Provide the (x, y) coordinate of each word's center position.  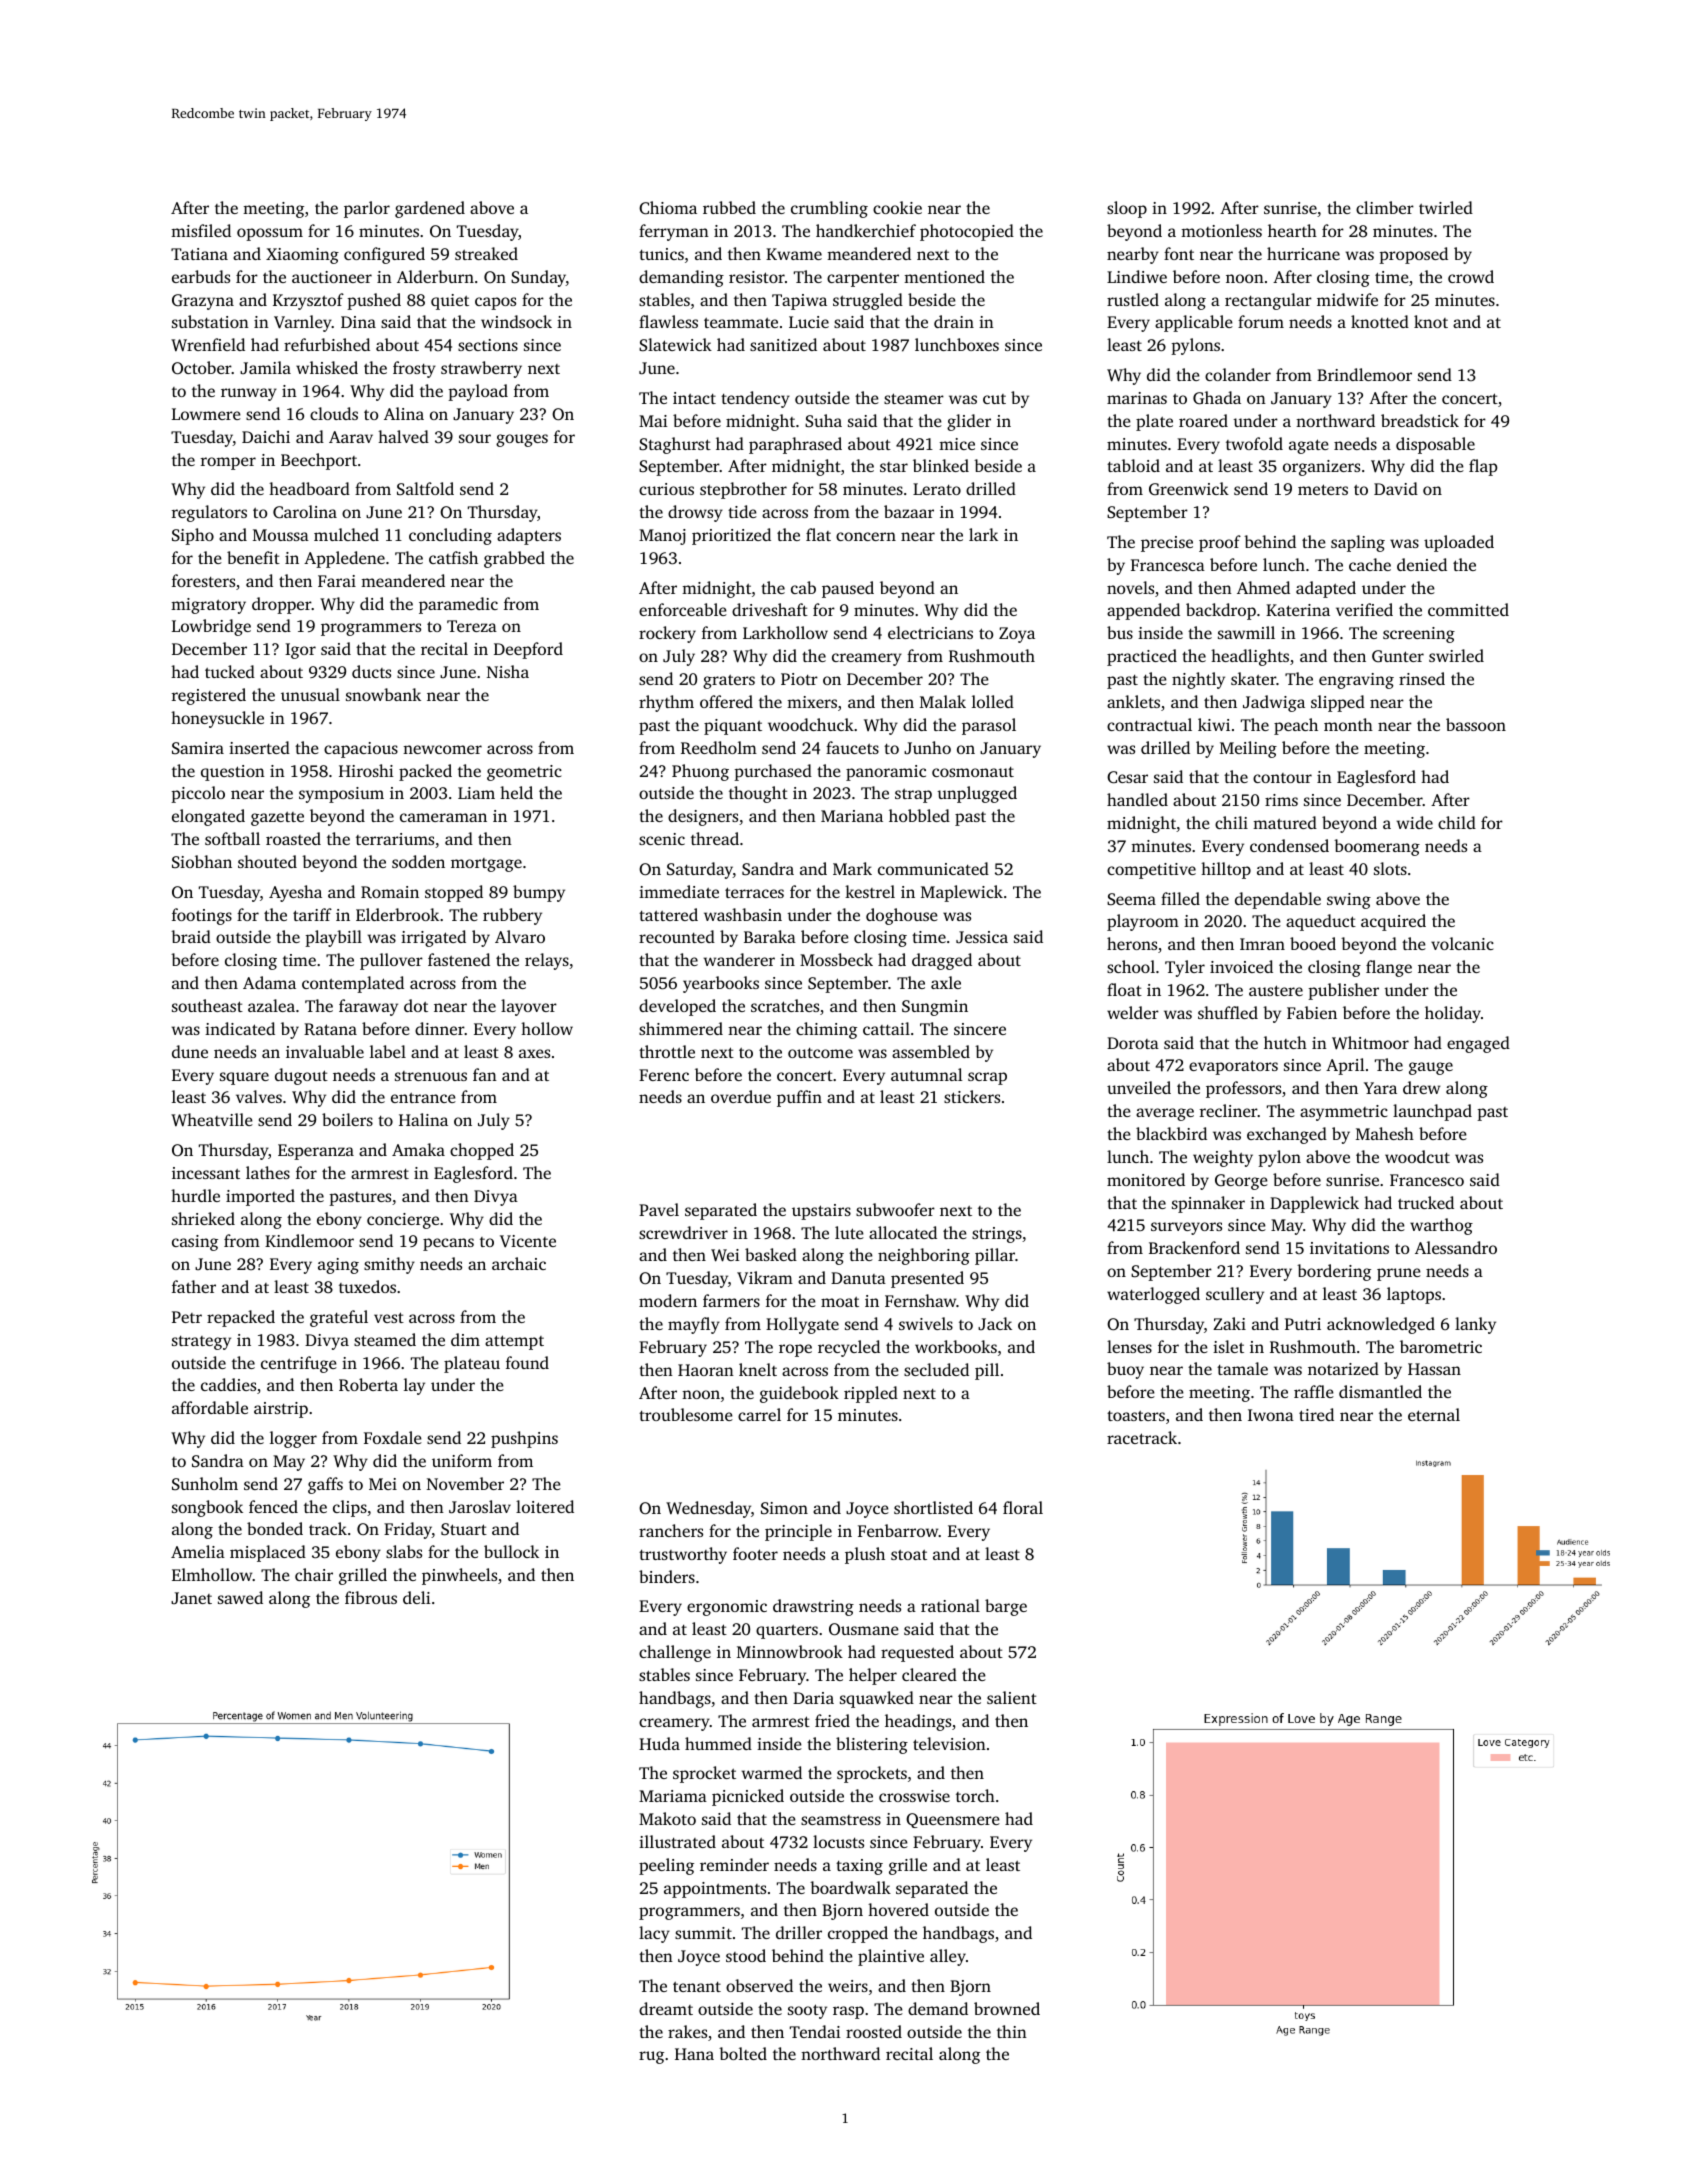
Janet (191, 1598)
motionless (1221, 230)
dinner (440, 1028)
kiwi (1214, 724)
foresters (203, 580)
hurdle (195, 1195)
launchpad (1432, 1112)
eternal (1434, 1414)
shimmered (681, 1028)
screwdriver (683, 1232)
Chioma (668, 208)
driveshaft (770, 609)
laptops (1414, 1295)
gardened (430, 209)
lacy (654, 1934)
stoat (909, 1555)
